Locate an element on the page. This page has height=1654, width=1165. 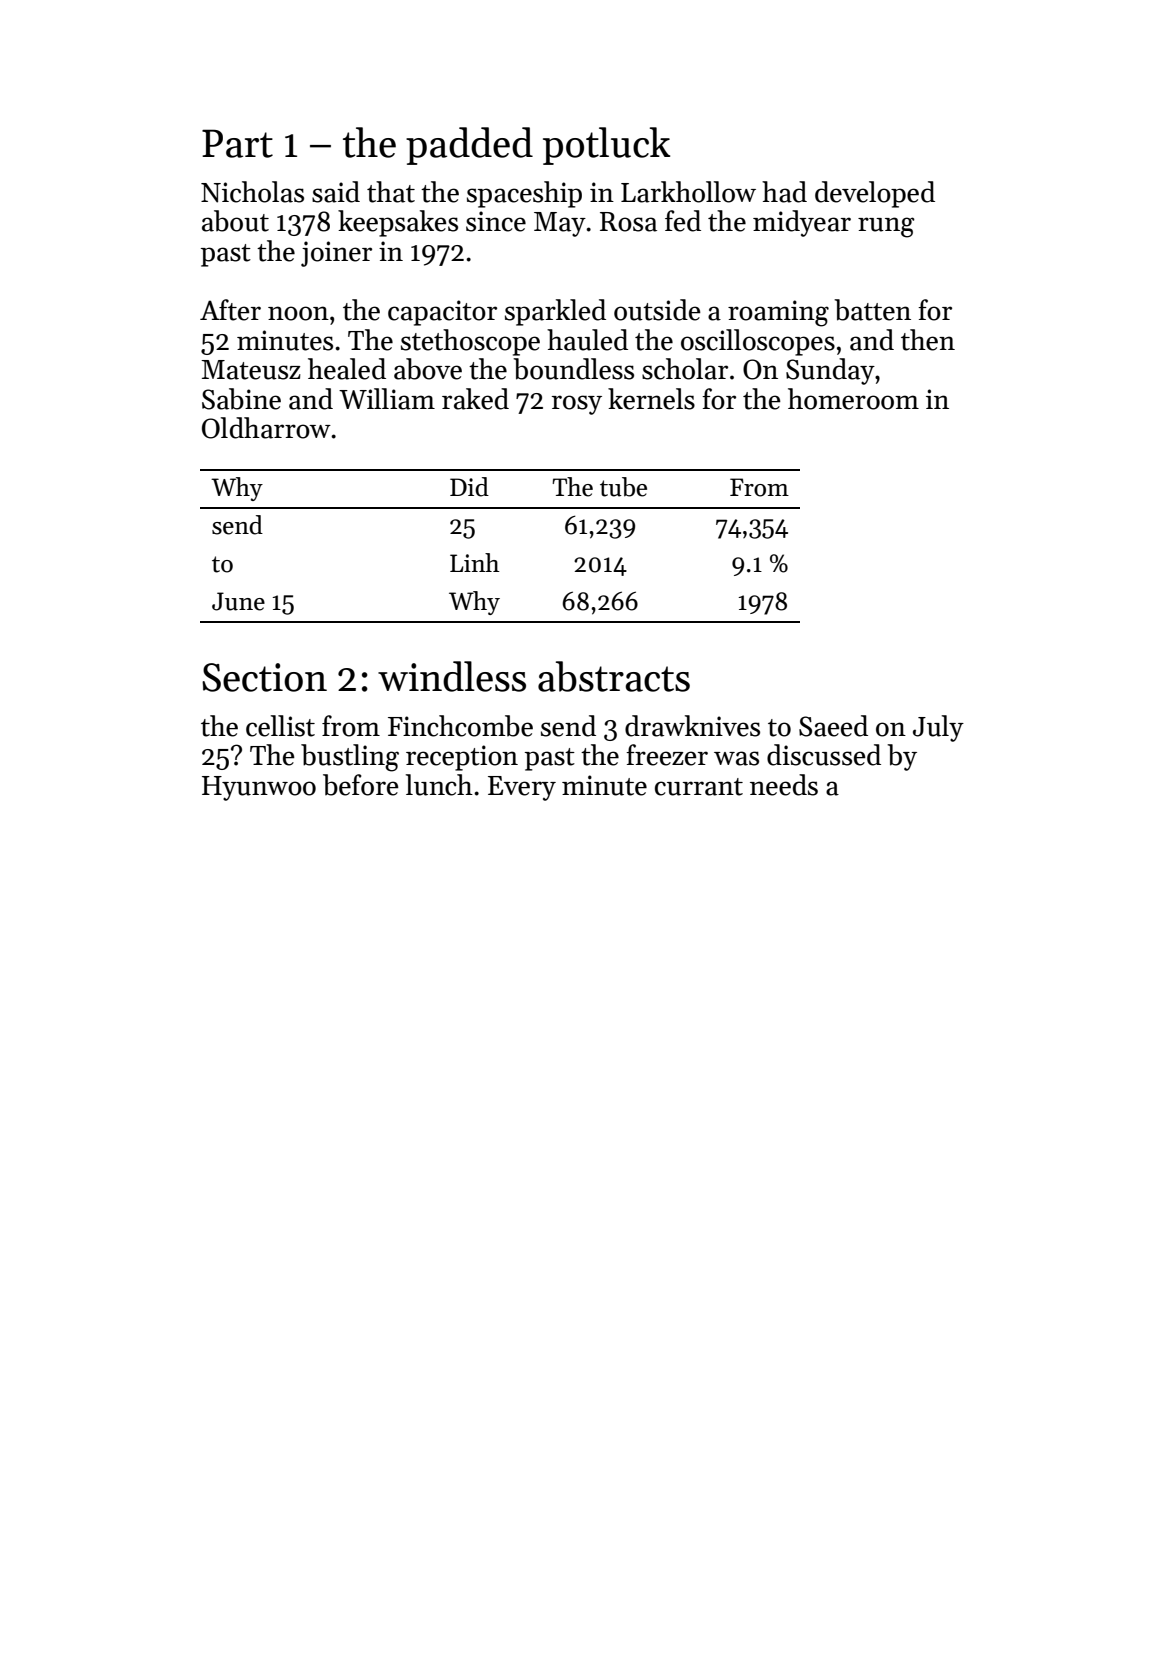
developed is located at coordinates (875, 194).
